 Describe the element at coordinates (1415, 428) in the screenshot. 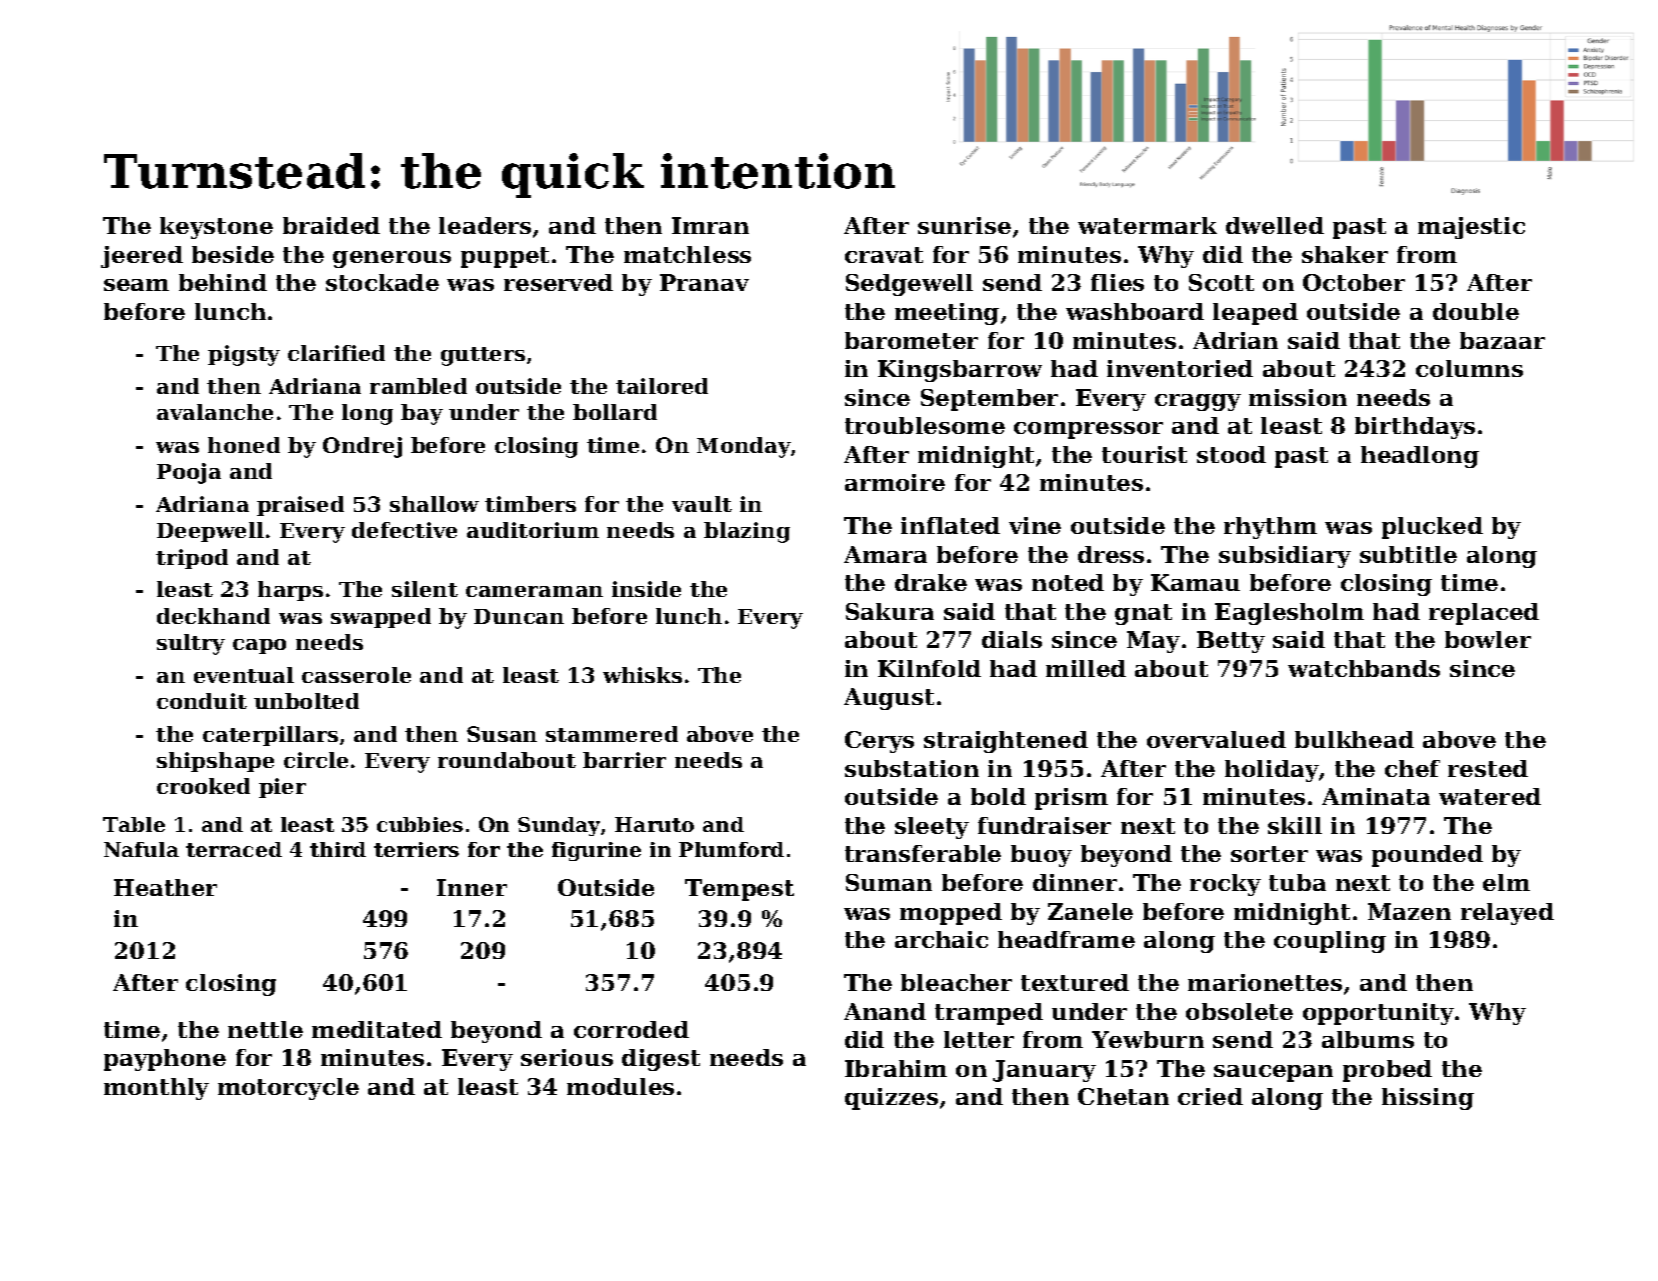

I see `birthdays` at that location.
